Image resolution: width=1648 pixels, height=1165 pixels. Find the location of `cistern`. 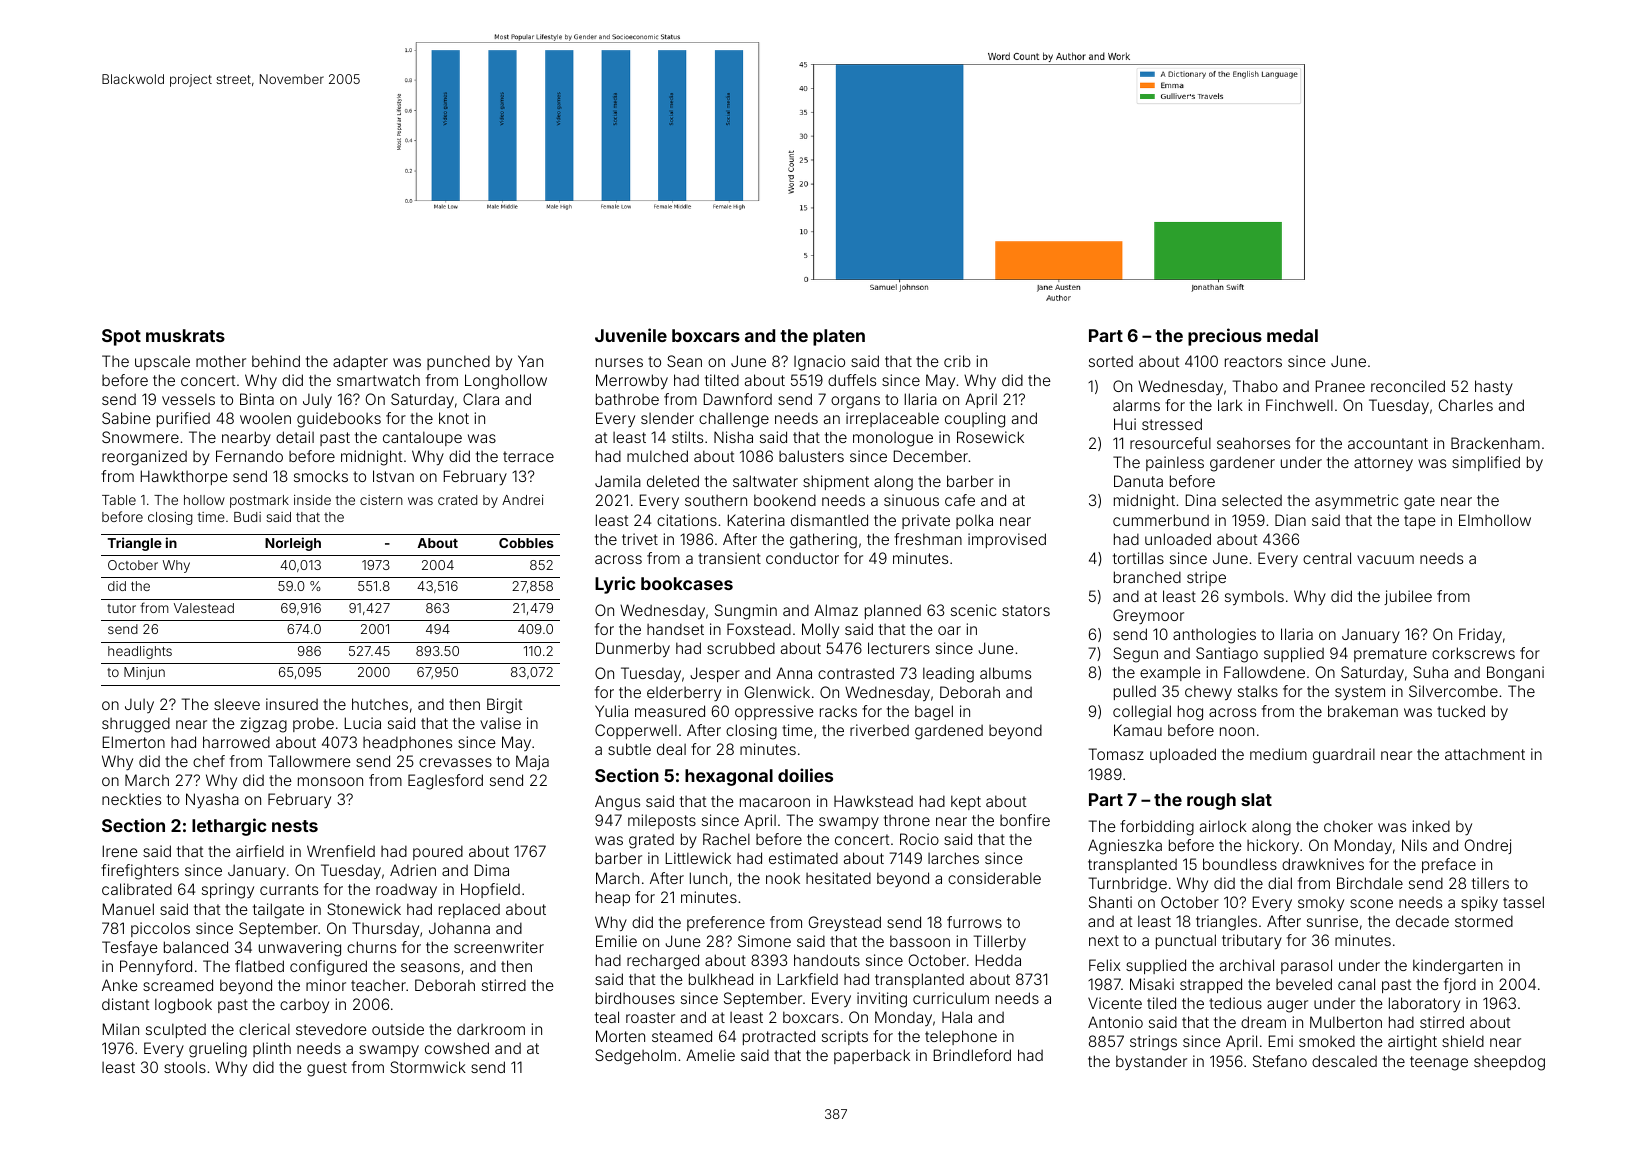

cistern is located at coordinates (381, 500).
